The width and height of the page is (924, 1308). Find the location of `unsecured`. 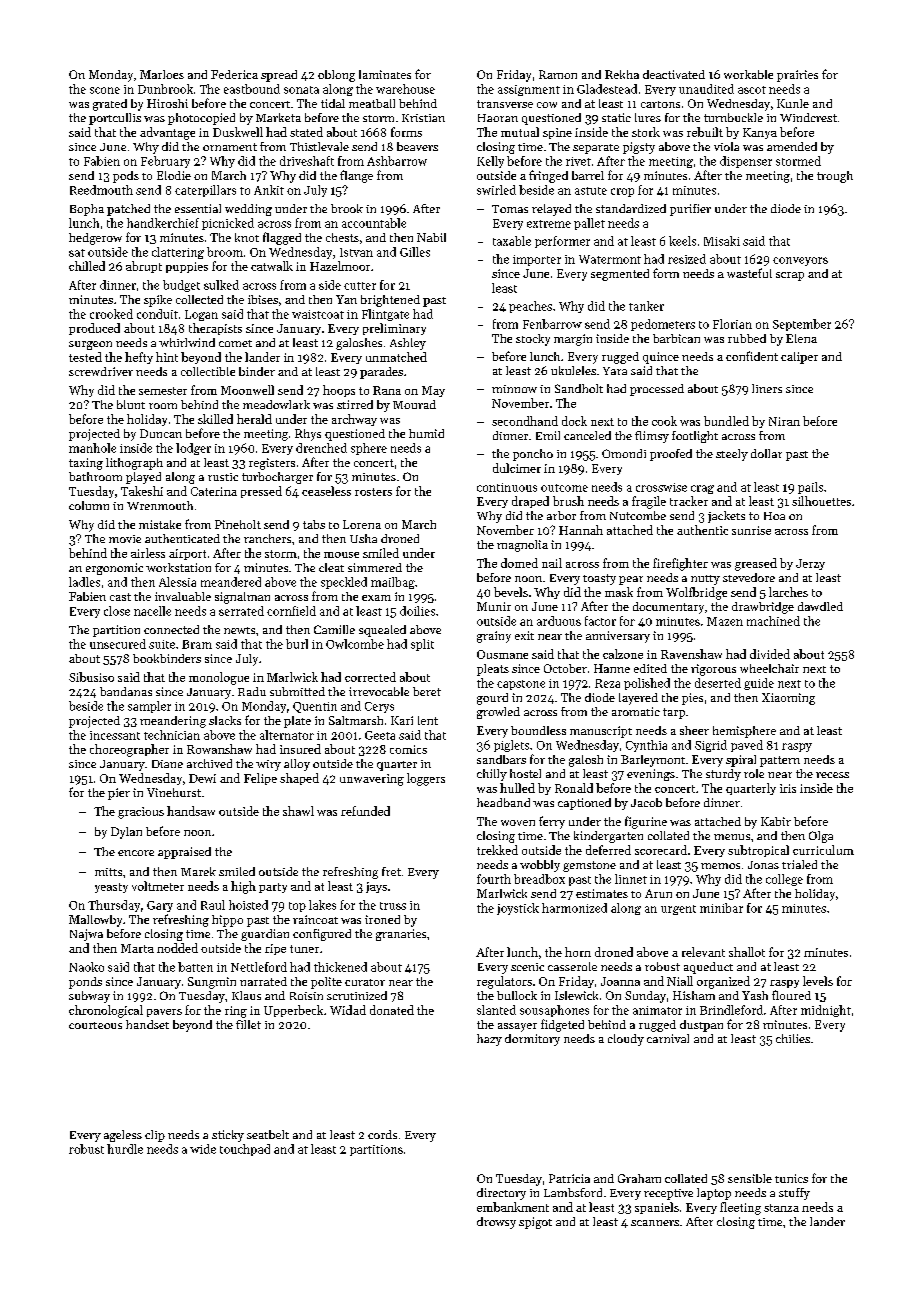

unsecured is located at coordinates (118, 644).
